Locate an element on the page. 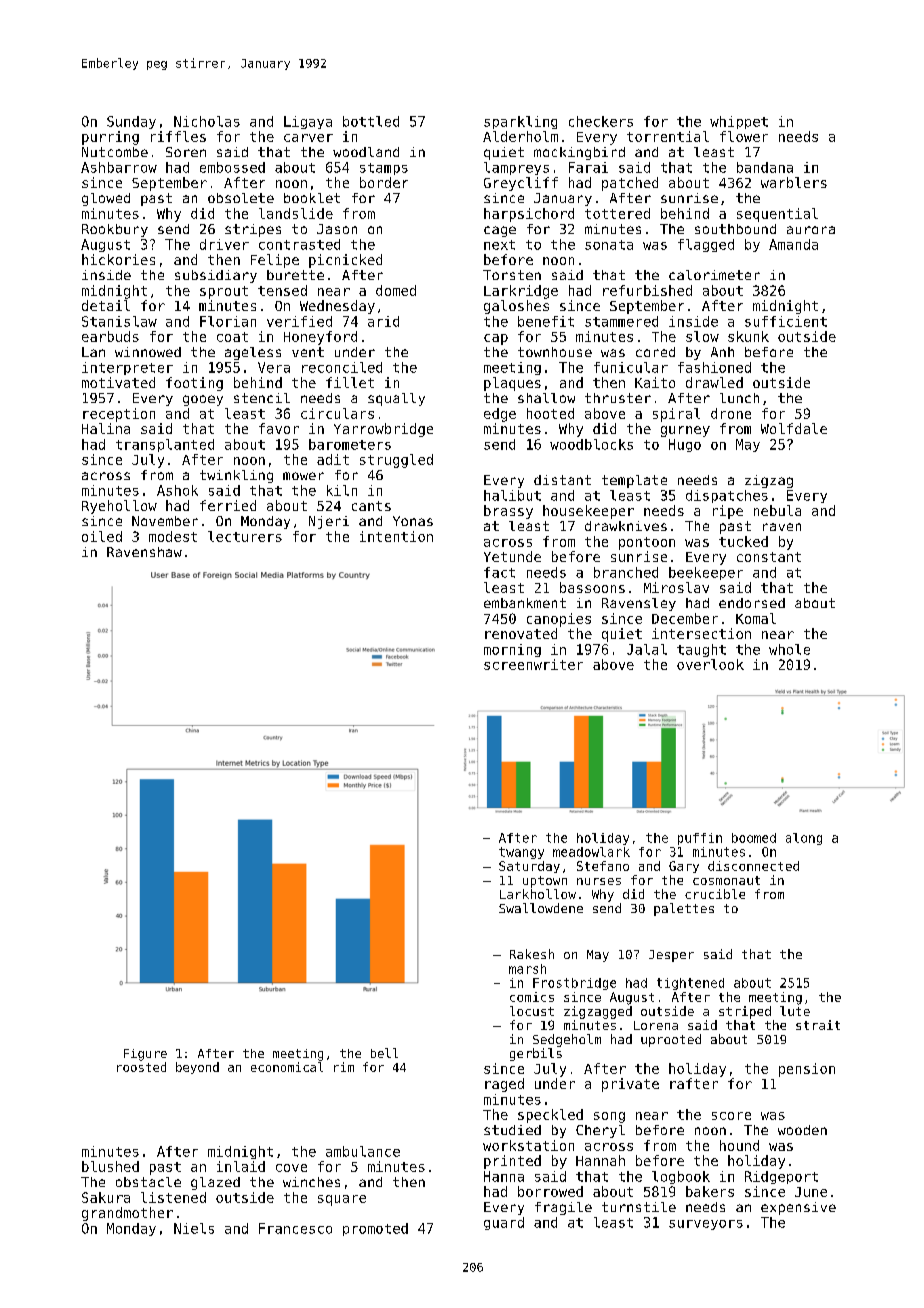  template is located at coordinates (634, 481).
